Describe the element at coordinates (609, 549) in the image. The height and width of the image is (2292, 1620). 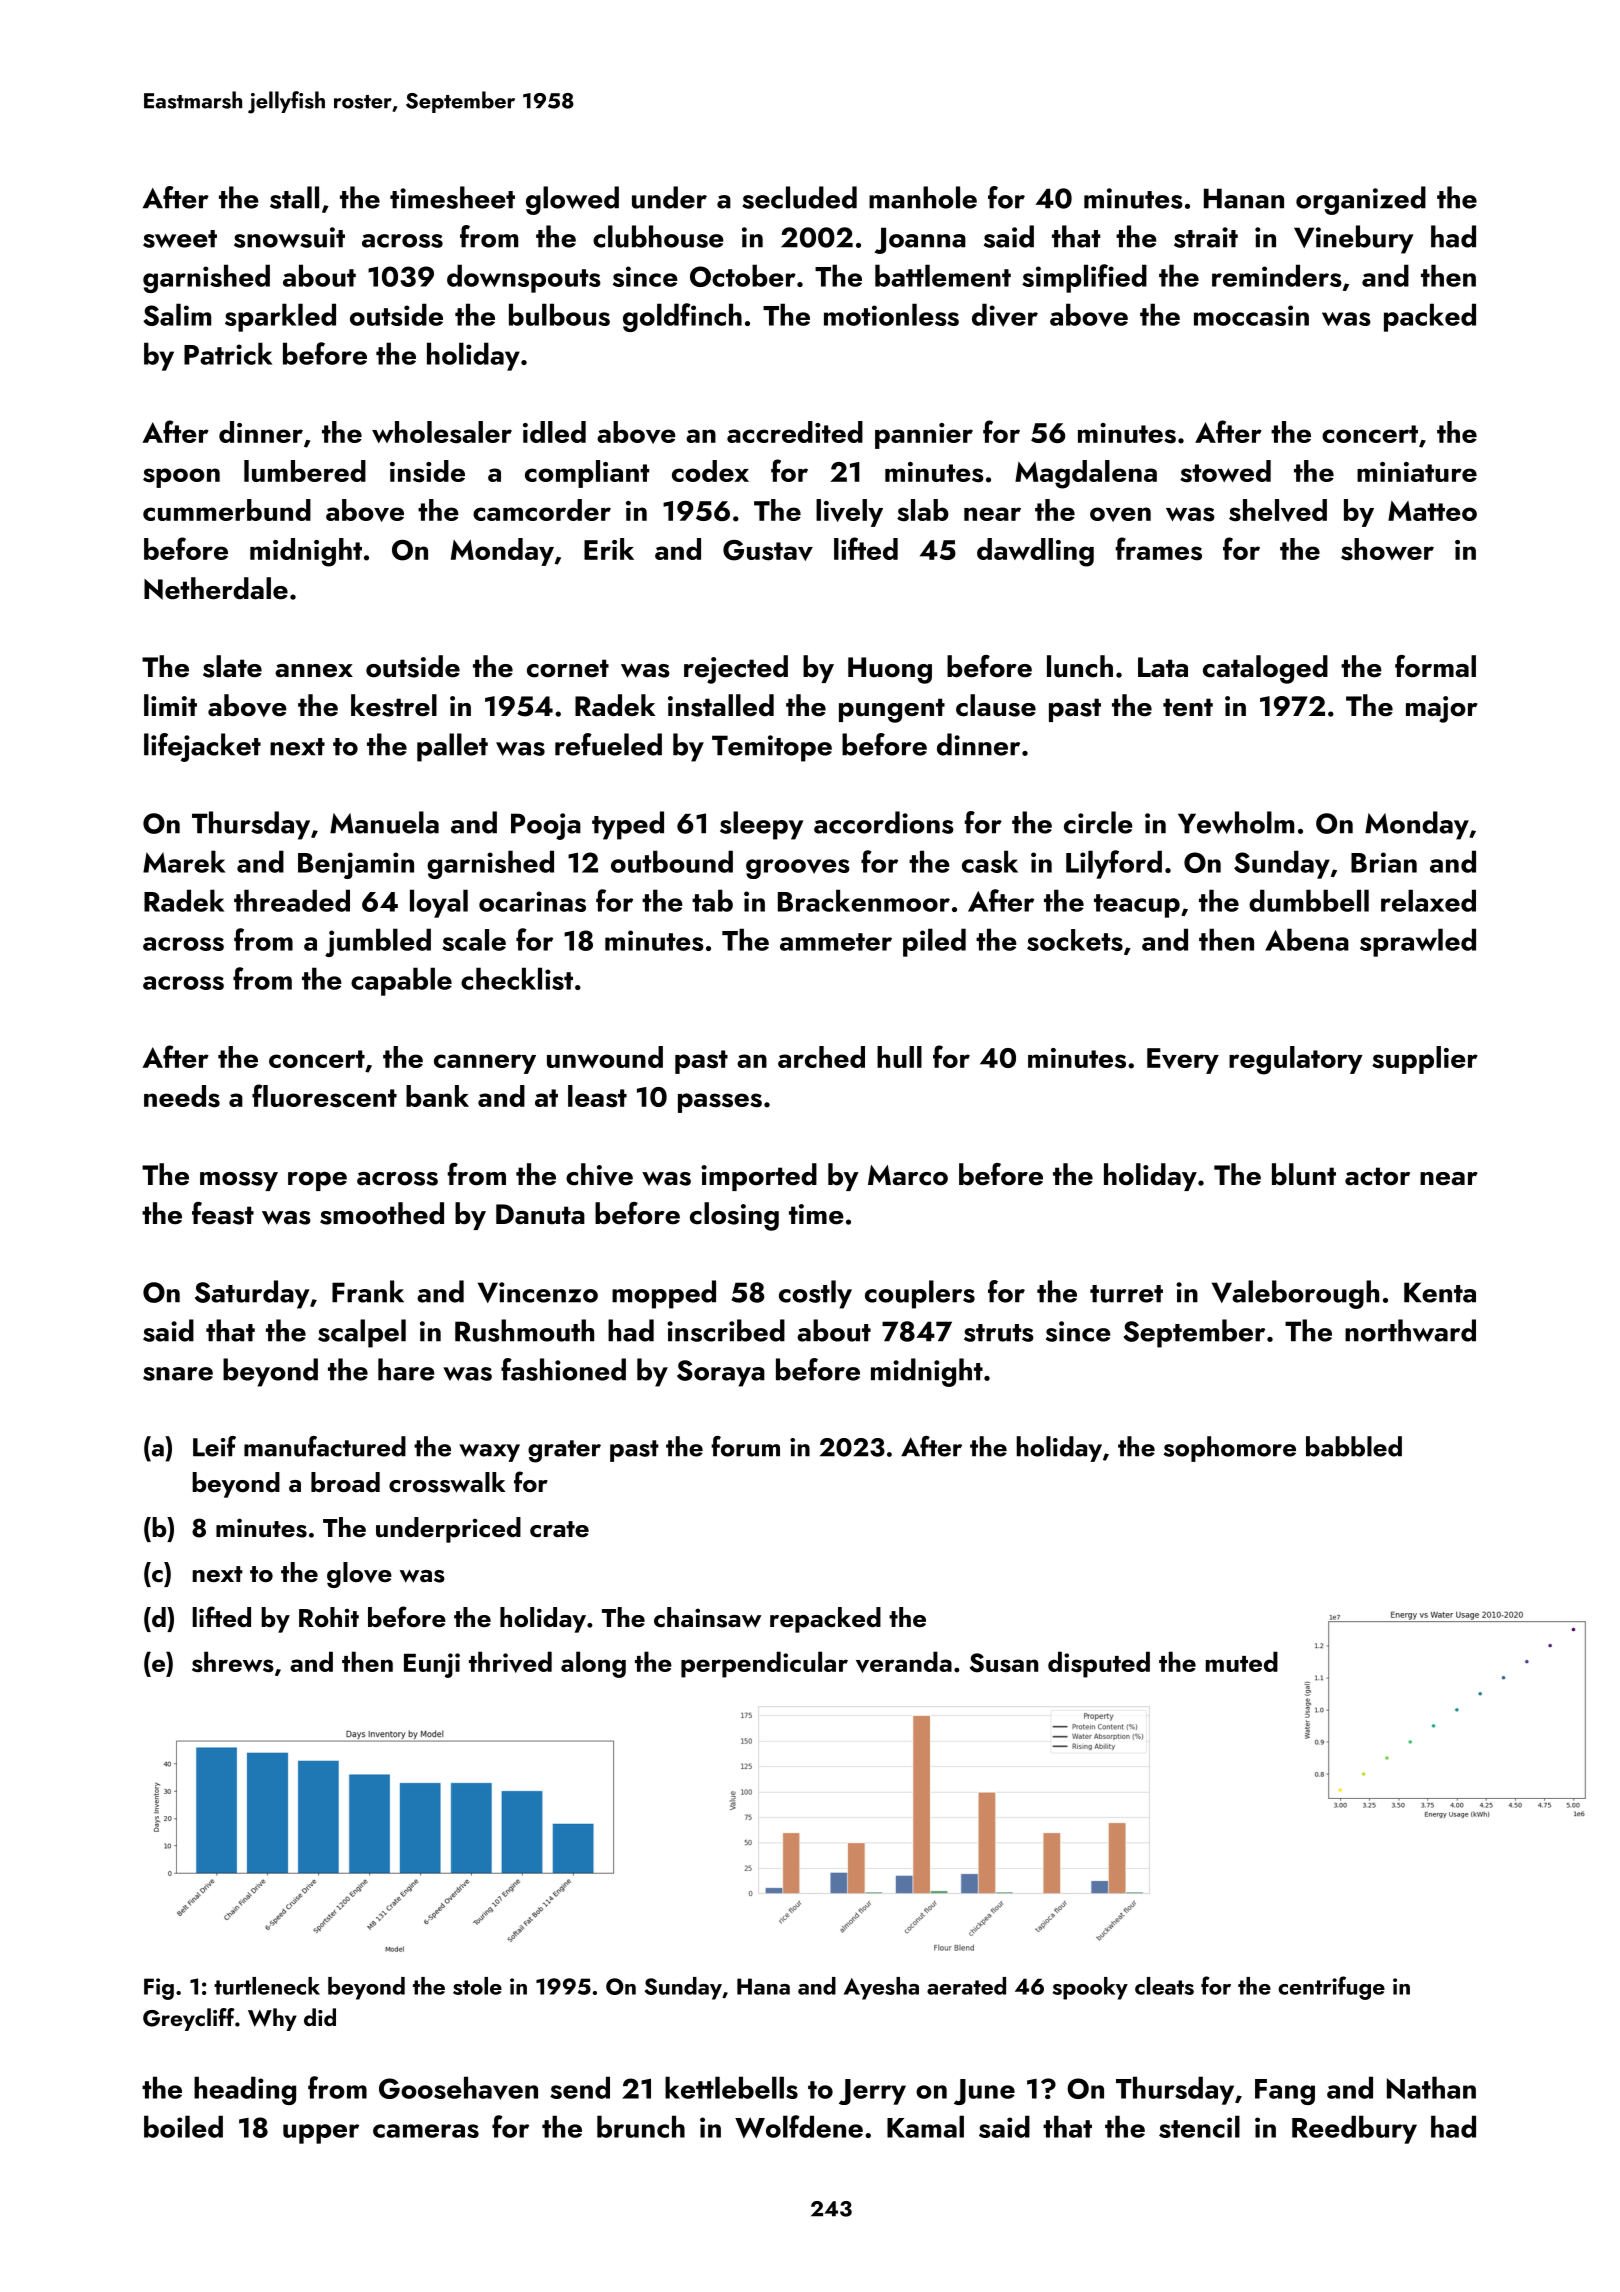
I see `Erik` at that location.
